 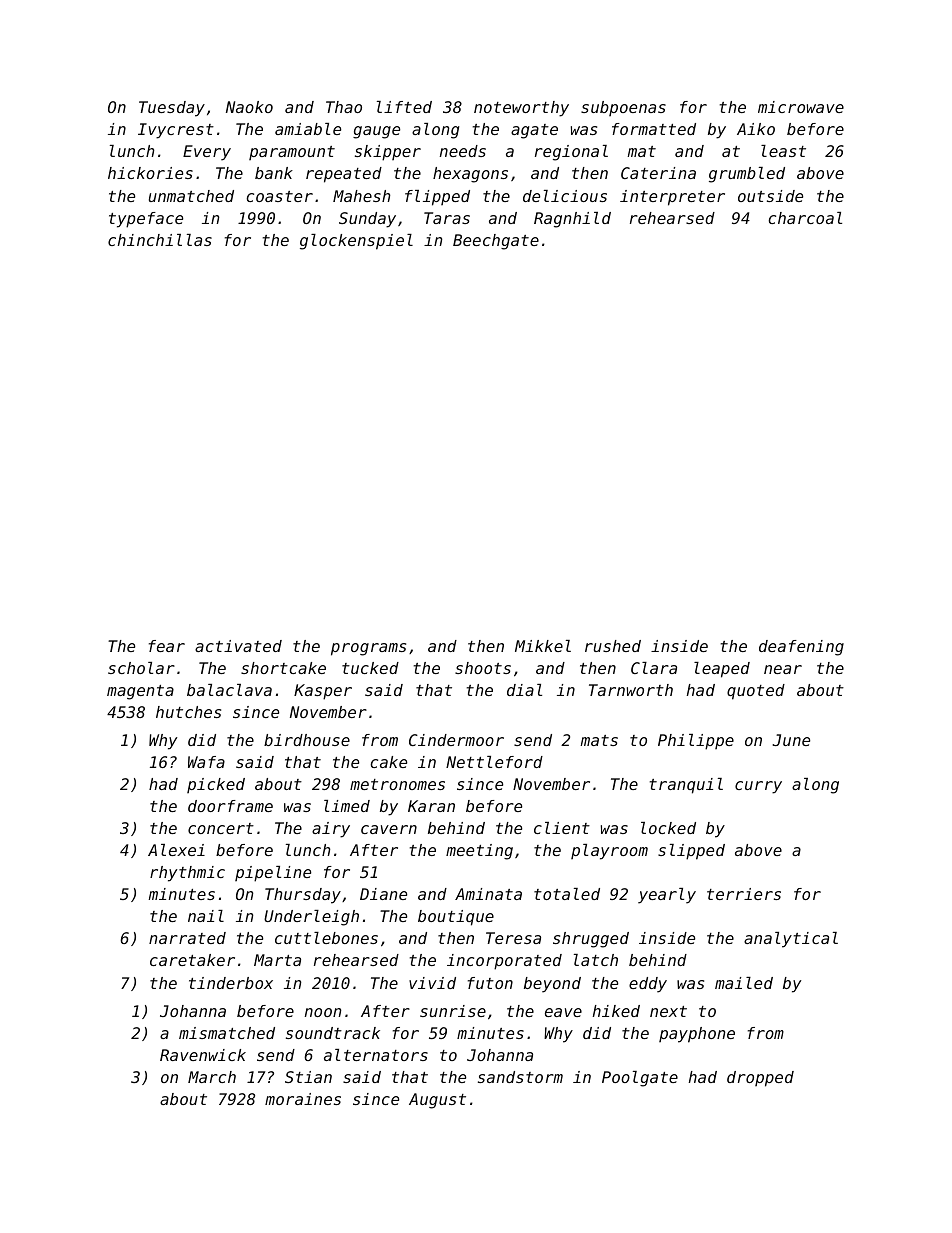 What do you see at coordinates (805, 218) in the screenshot?
I see `charcoal` at bounding box center [805, 218].
